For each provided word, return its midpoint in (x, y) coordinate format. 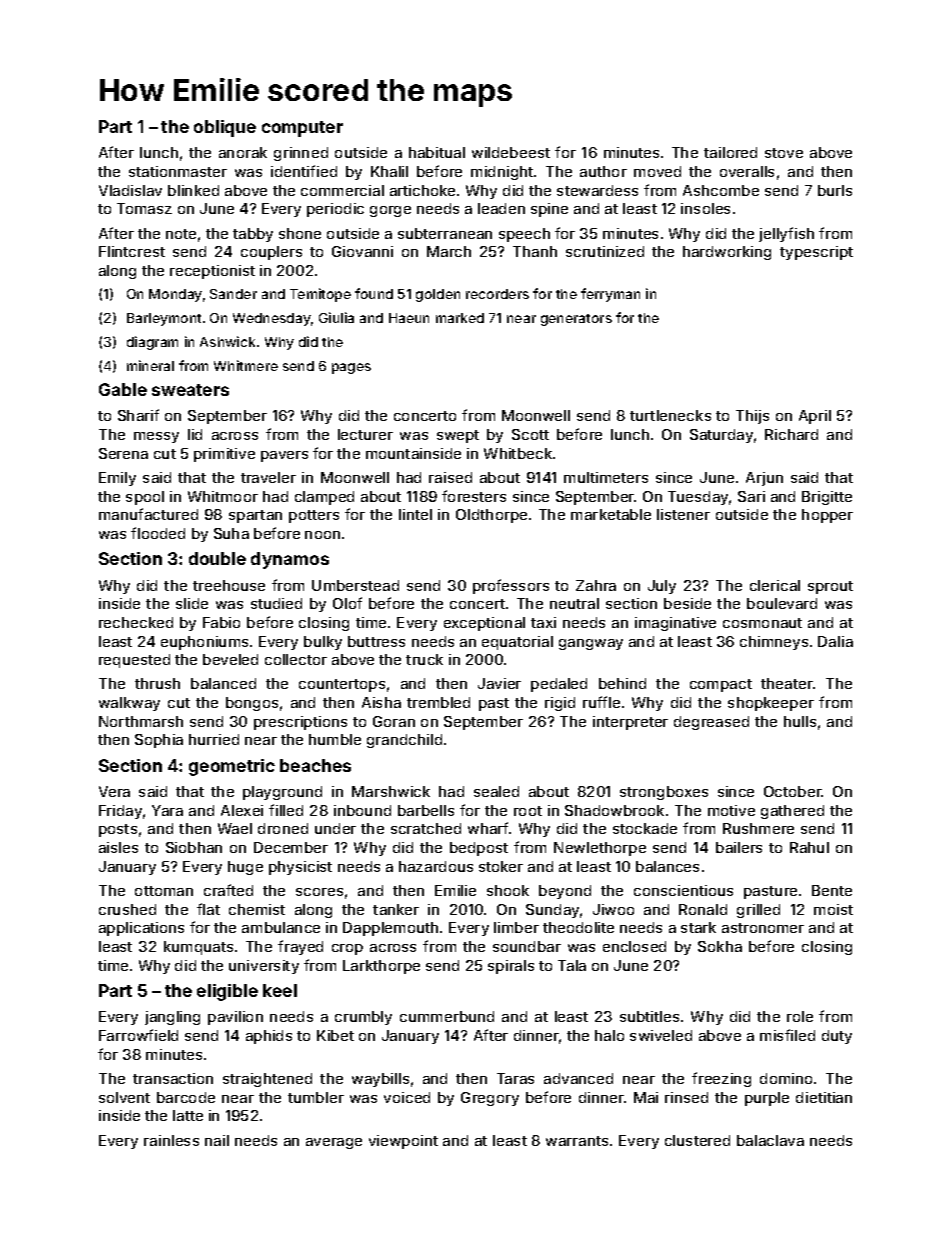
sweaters (190, 390)
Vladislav (130, 190)
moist (833, 909)
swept (458, 436)
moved (657, 171)
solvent (124, 1097)
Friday (120, 812)
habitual (437, 152)
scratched (426, 828)
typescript (816, 253)
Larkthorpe (381, 967)
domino (786, 1078)
